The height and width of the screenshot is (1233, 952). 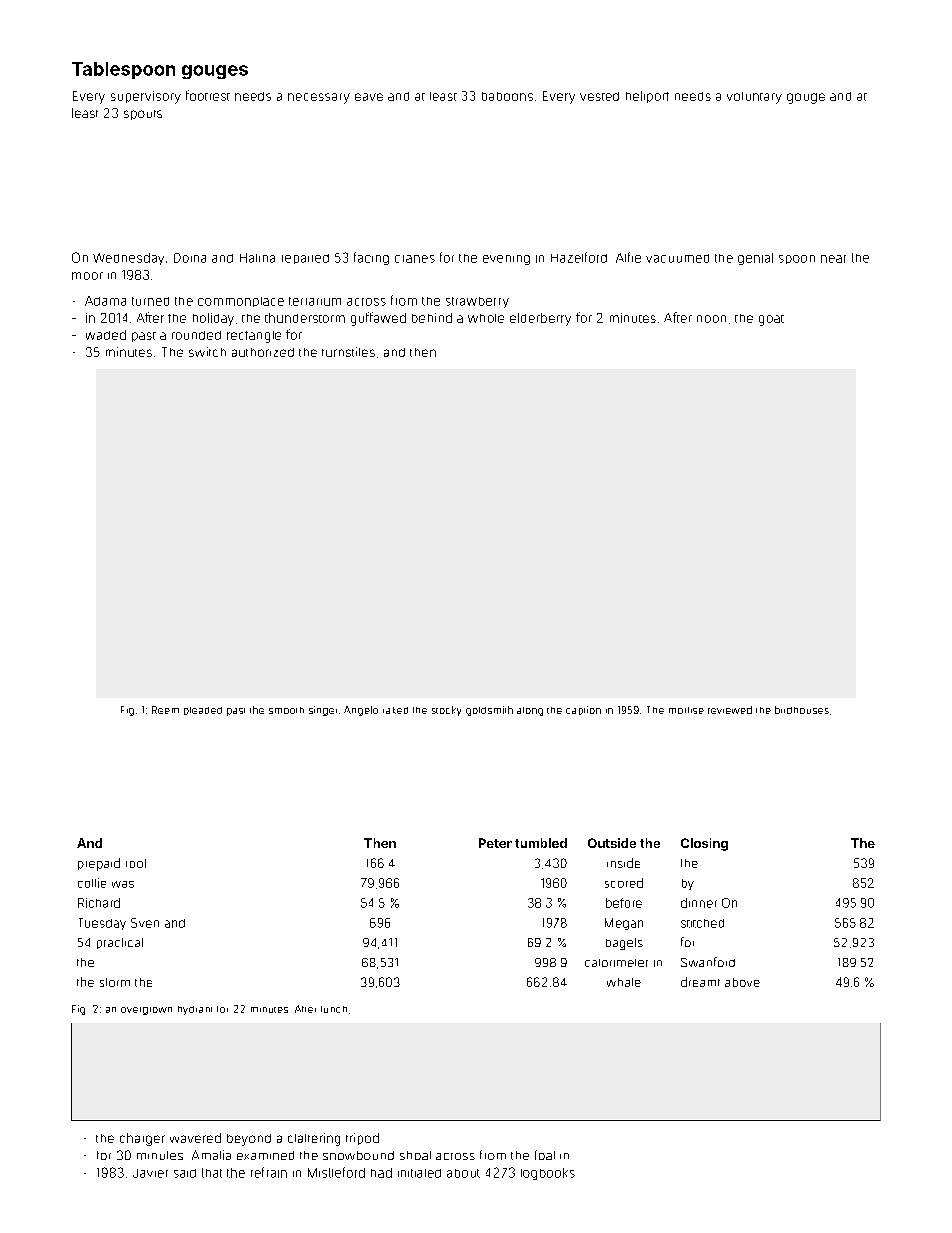 I want to click on Halina, so click(x=257, y=258).
